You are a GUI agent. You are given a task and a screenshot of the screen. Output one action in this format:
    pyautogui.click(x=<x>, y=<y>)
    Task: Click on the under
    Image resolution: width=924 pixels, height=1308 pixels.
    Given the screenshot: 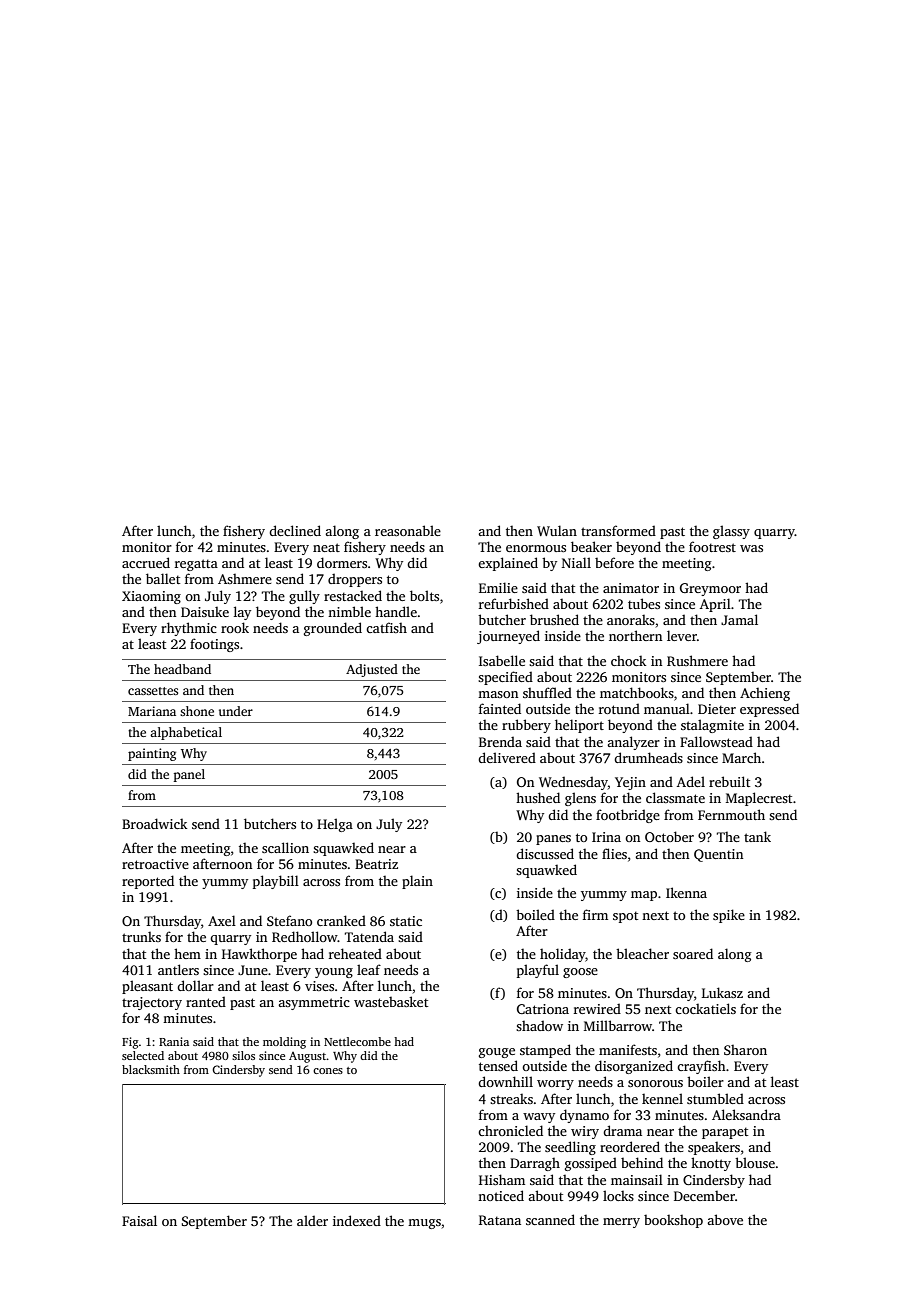 What is the action you would take?
    pyautogui.click(x=236, y=711)
